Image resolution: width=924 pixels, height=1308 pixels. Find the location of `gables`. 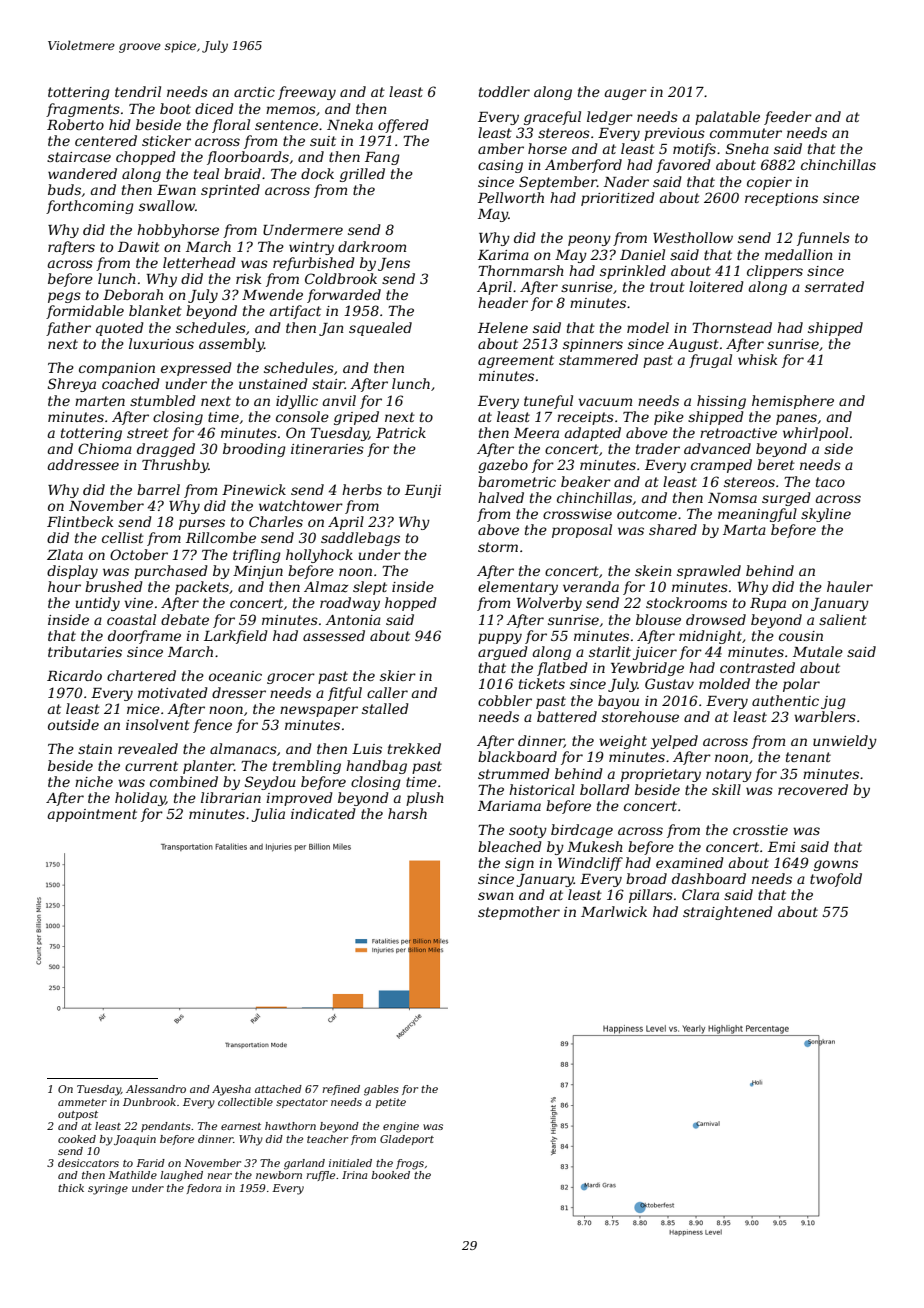

gables is located at coordinates (381, 1090).
